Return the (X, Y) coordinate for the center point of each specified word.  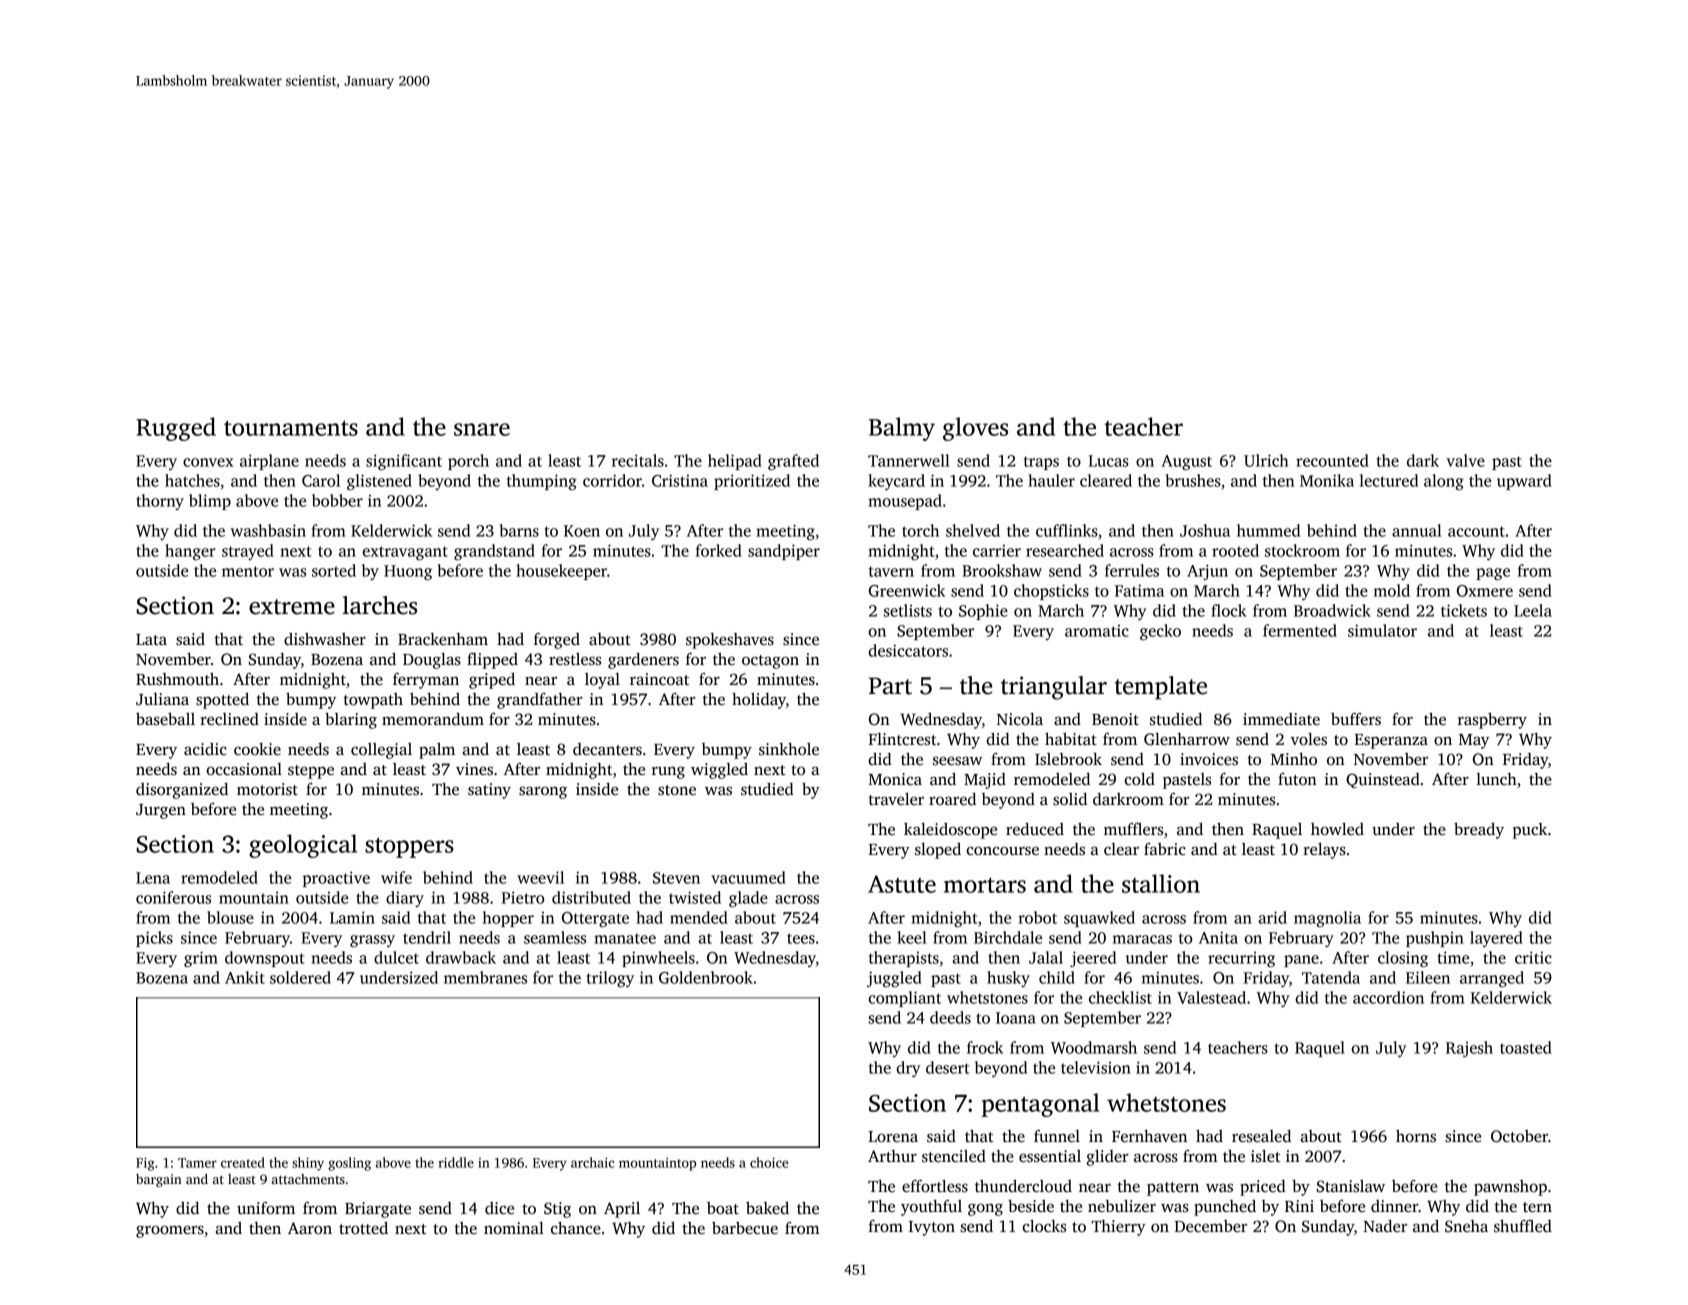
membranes (485, 977)
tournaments (291, 428)
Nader (1385, 1226)
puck (1530, 831)
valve (1465, 460)
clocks (1044, 1226)
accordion (1388, 997)
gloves (975, 429)
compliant (904, 999)
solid (1070, 799)
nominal (514, 1228)
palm (437, 751)
